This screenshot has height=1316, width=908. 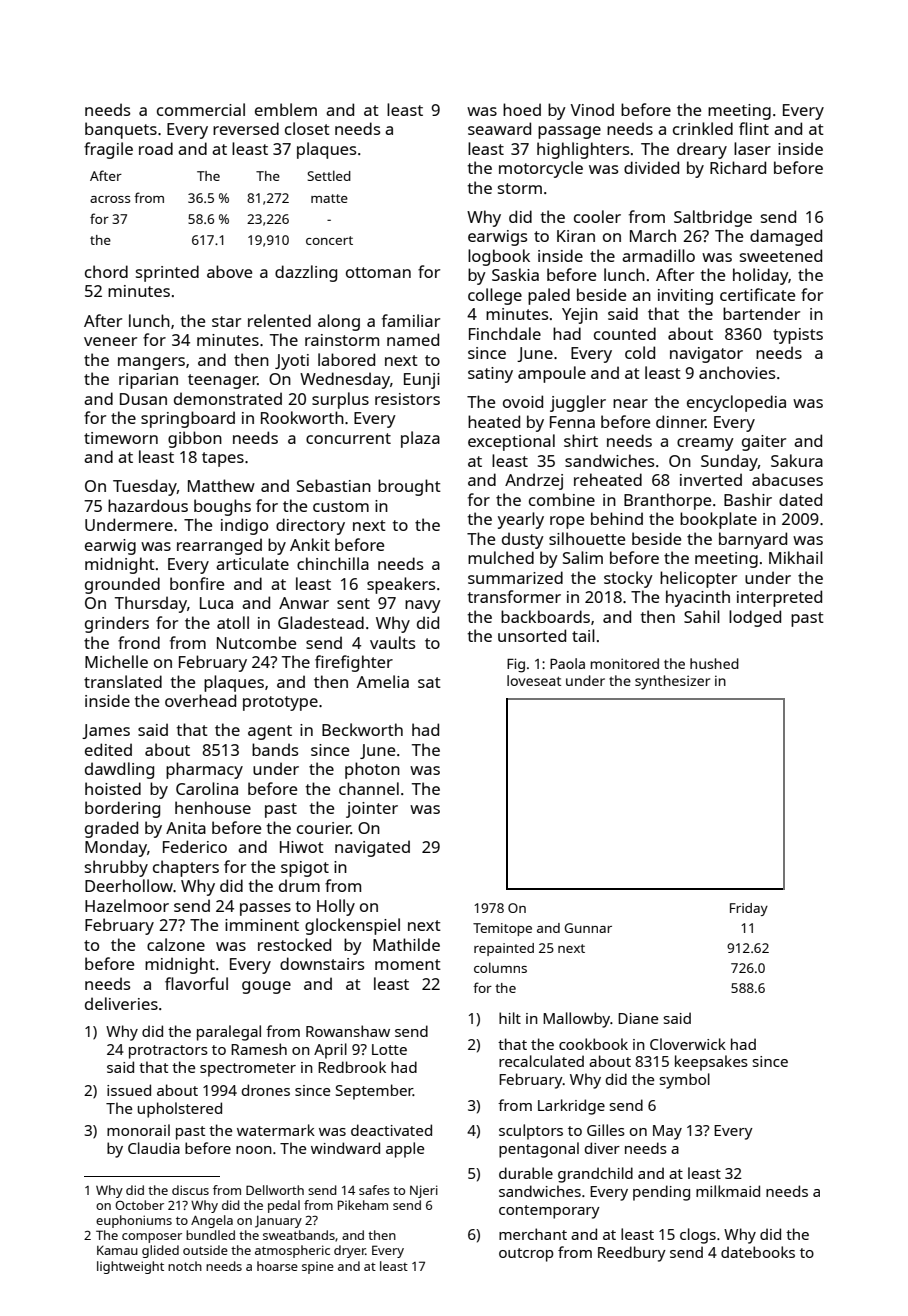 What do you see at coordinates (597, 216) in the screenshot?
I see `cooler` at bounding box center [597, 216].
